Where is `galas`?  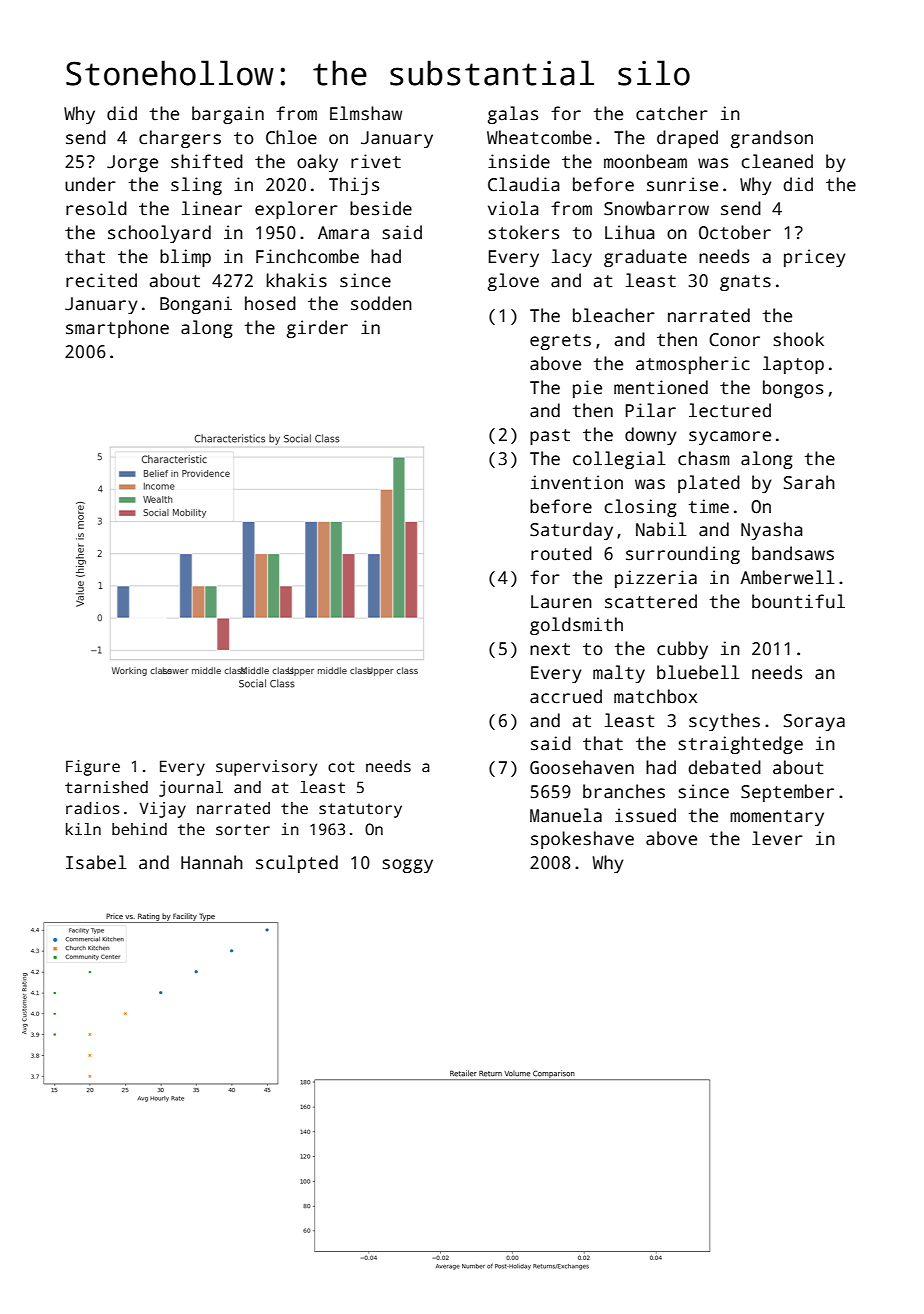 galas is located at coordinates (513, 115).
